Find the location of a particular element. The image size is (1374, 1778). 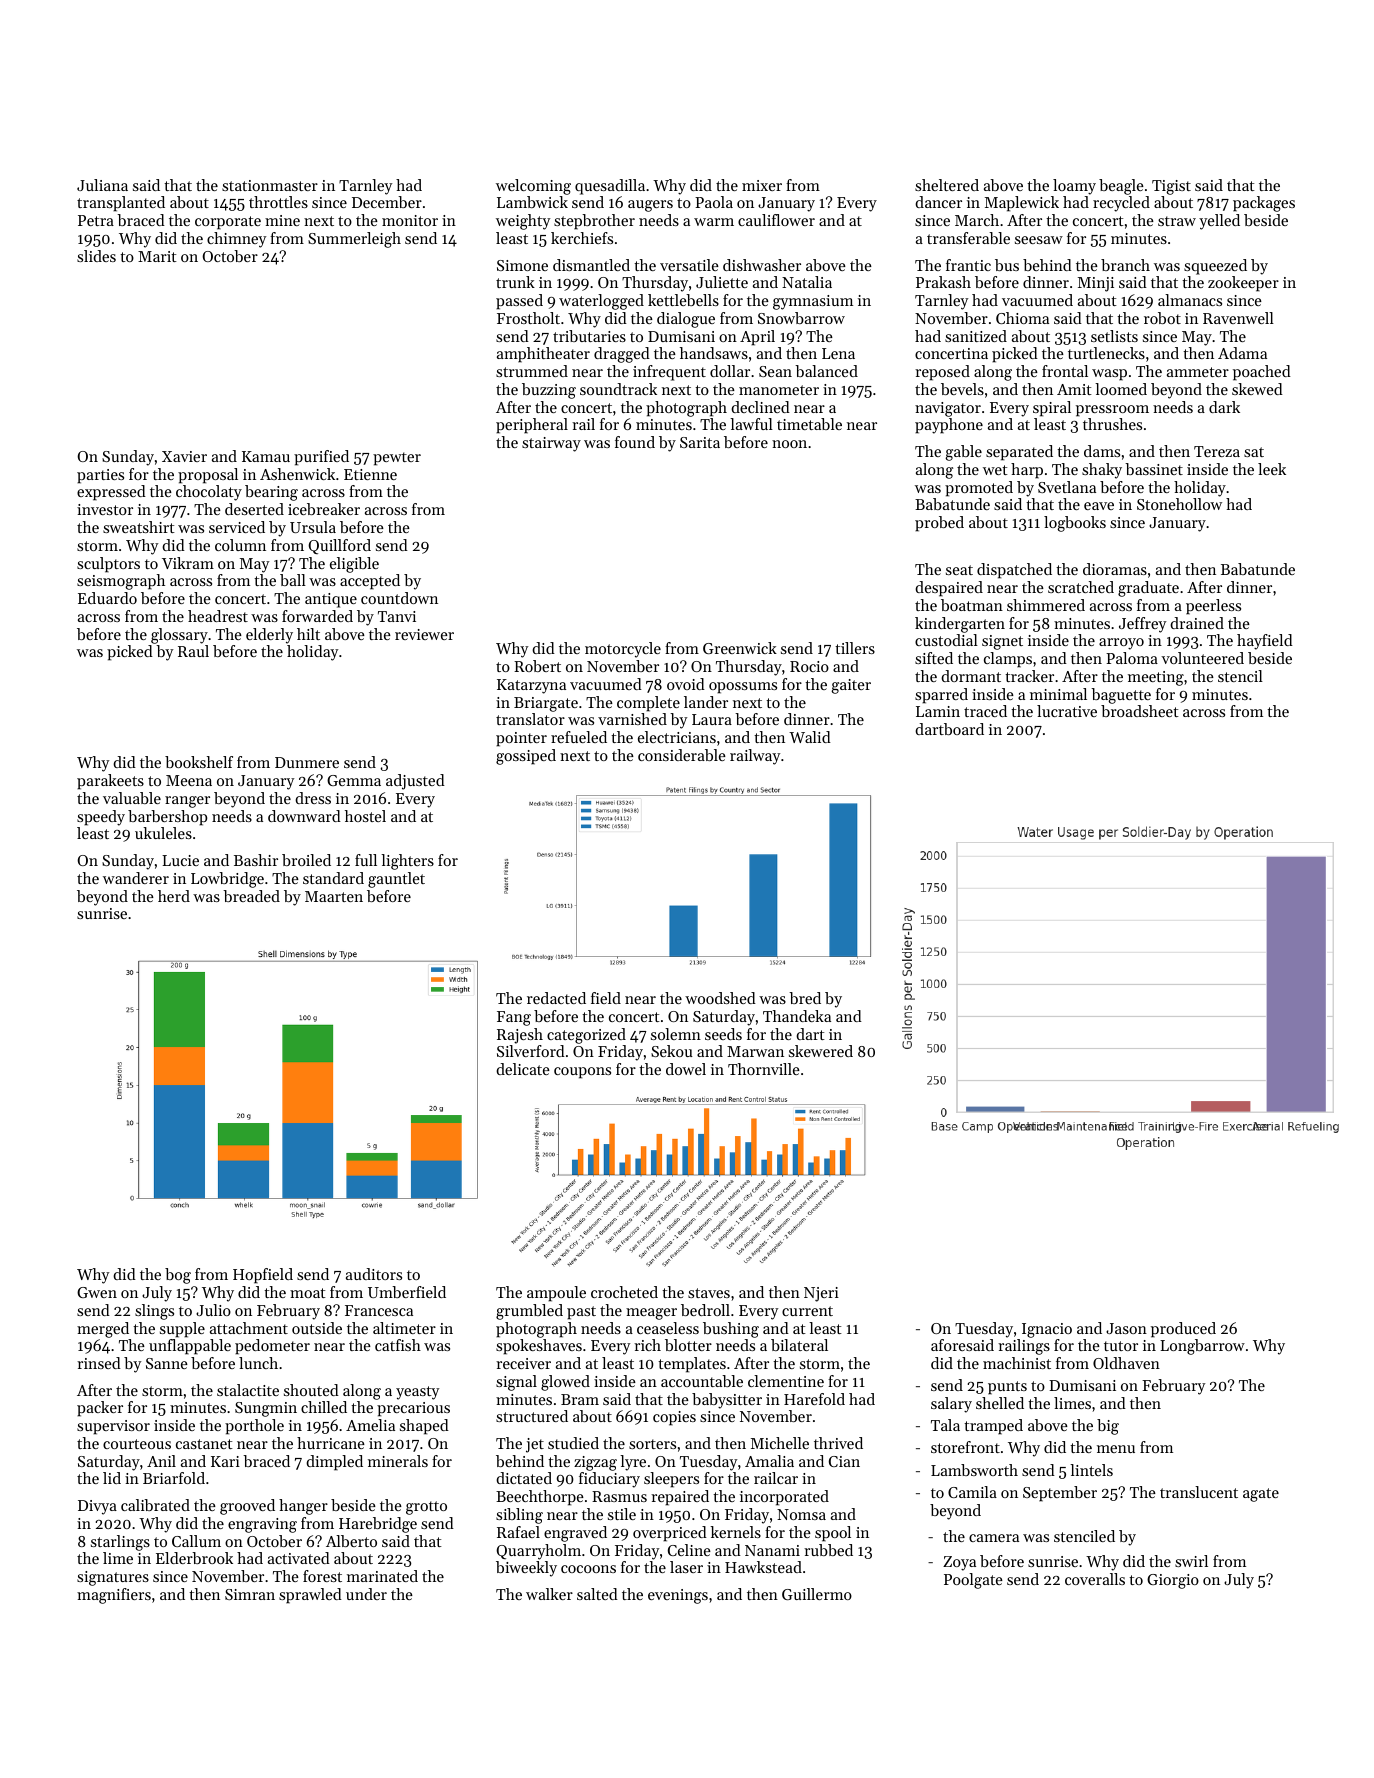

walker is located at coordinates (549, 1594).
